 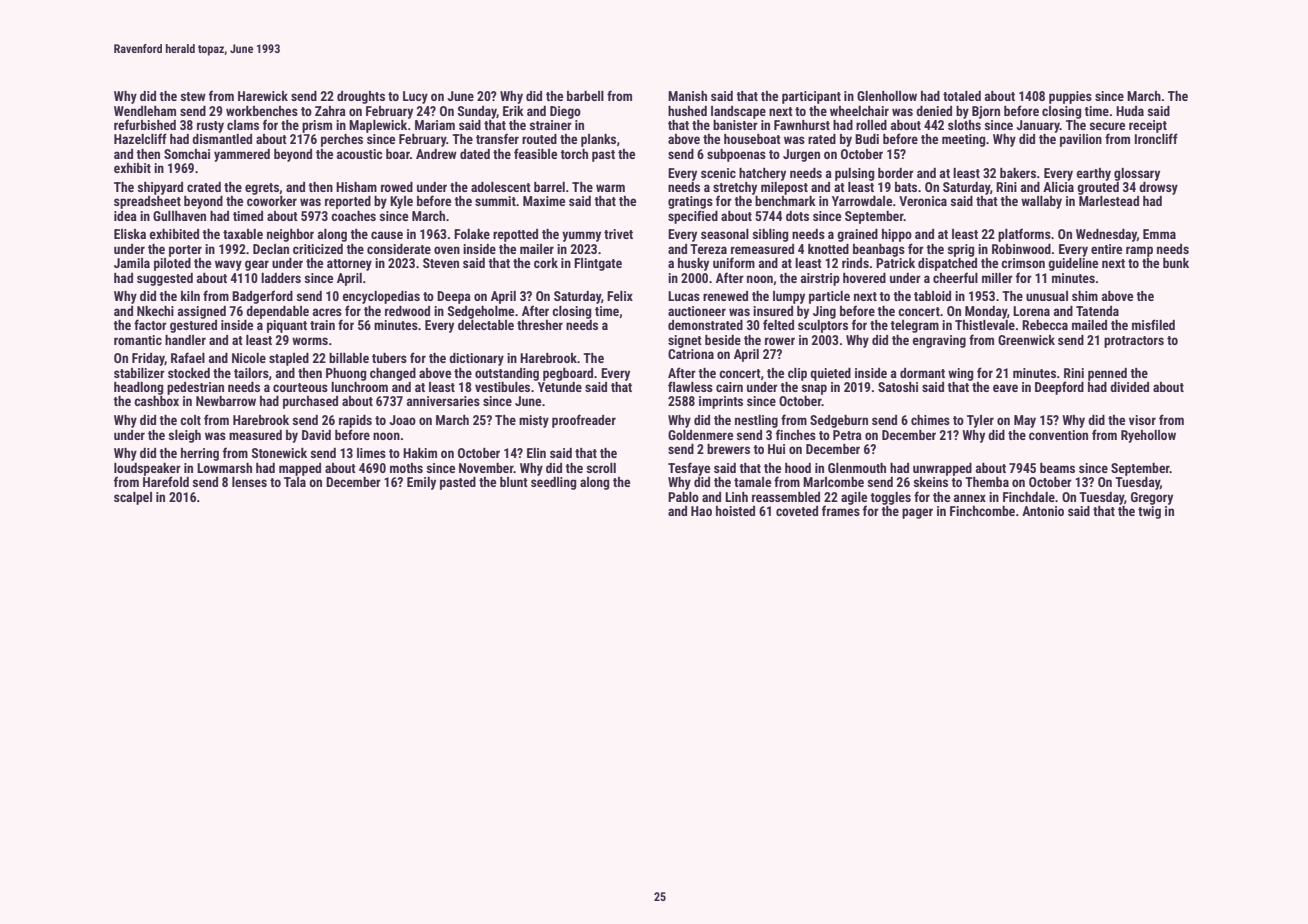 What do you see at coordinates (690, 202) in the document?
I see `gratings` at bounding box center [690, 202].
